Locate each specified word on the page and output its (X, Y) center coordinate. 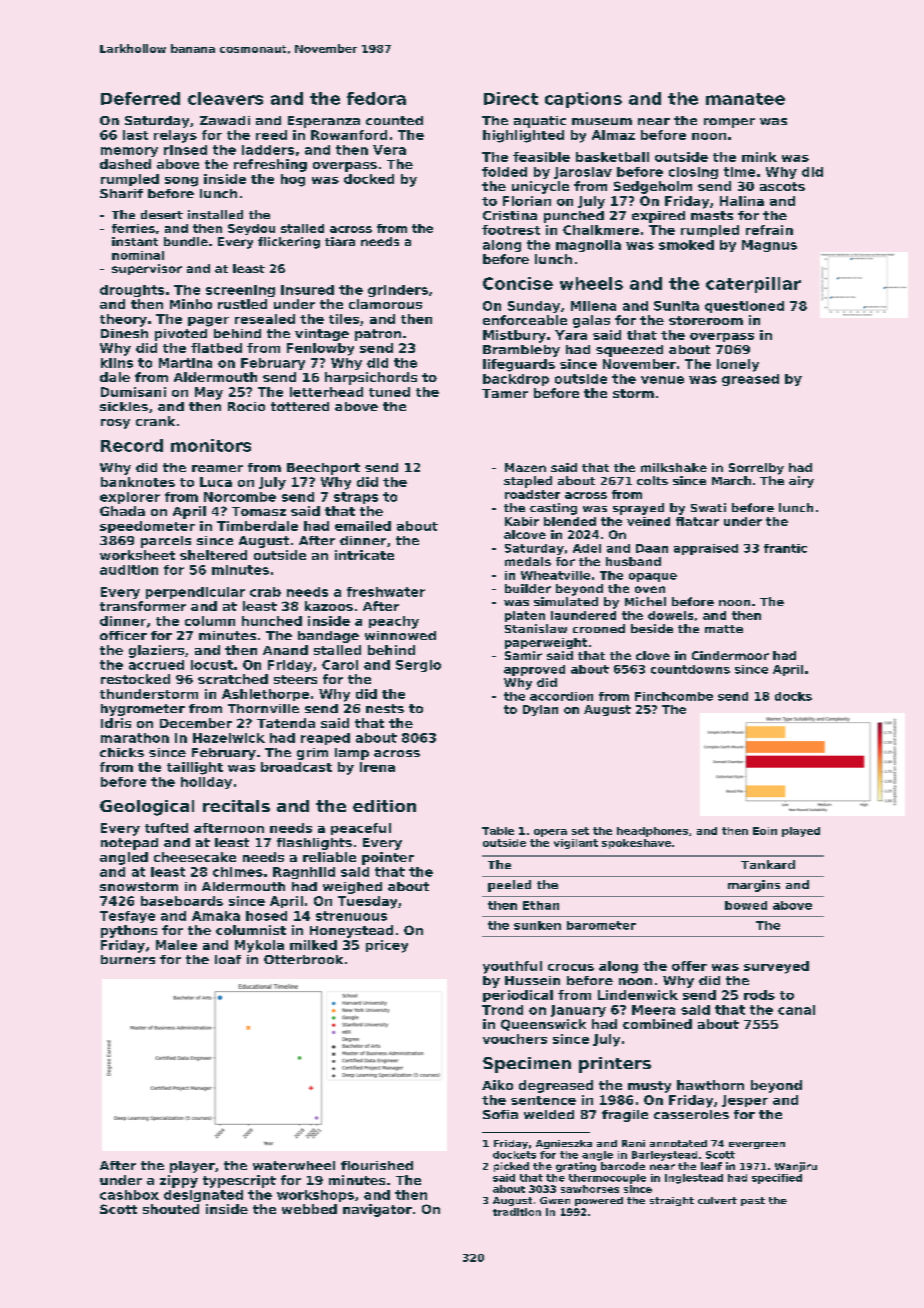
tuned (389, 392)
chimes (238, 872)
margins (754, 886)
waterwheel (294, 1165)
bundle (186, 241)
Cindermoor (730, 655)
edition (384, 806)
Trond (502, 1010)
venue (662, 380)
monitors (211, 445)
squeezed (629, 351)
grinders (398, 291)
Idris (116, 723)
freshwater (386, 592)
